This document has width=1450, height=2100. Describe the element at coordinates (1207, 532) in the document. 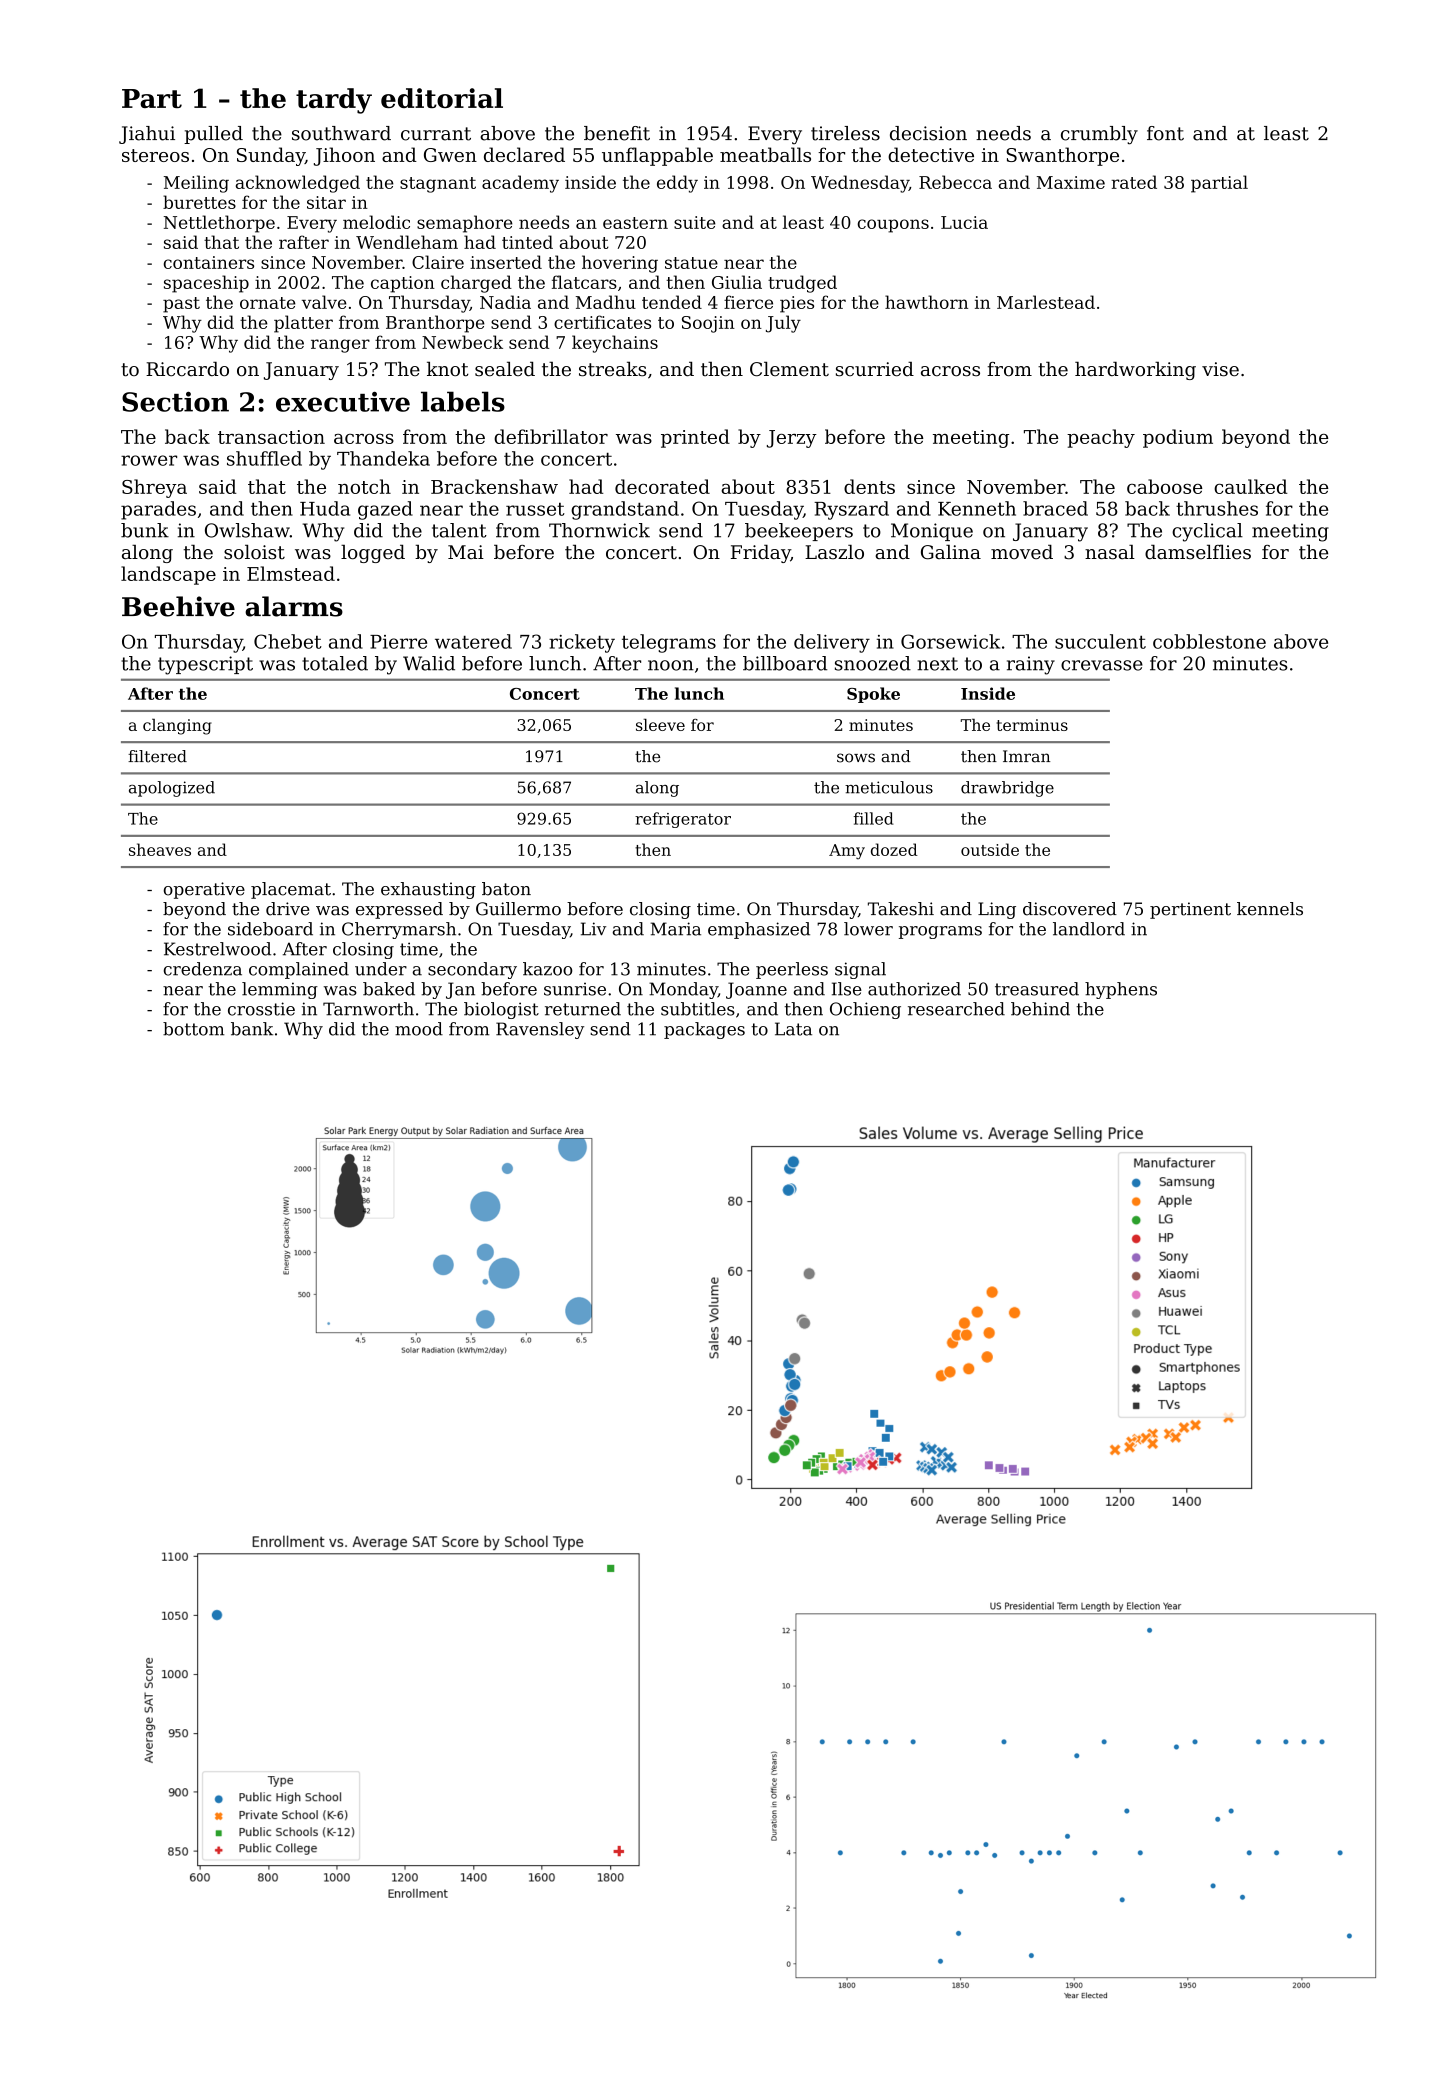

I see `cyclical` at that location.
